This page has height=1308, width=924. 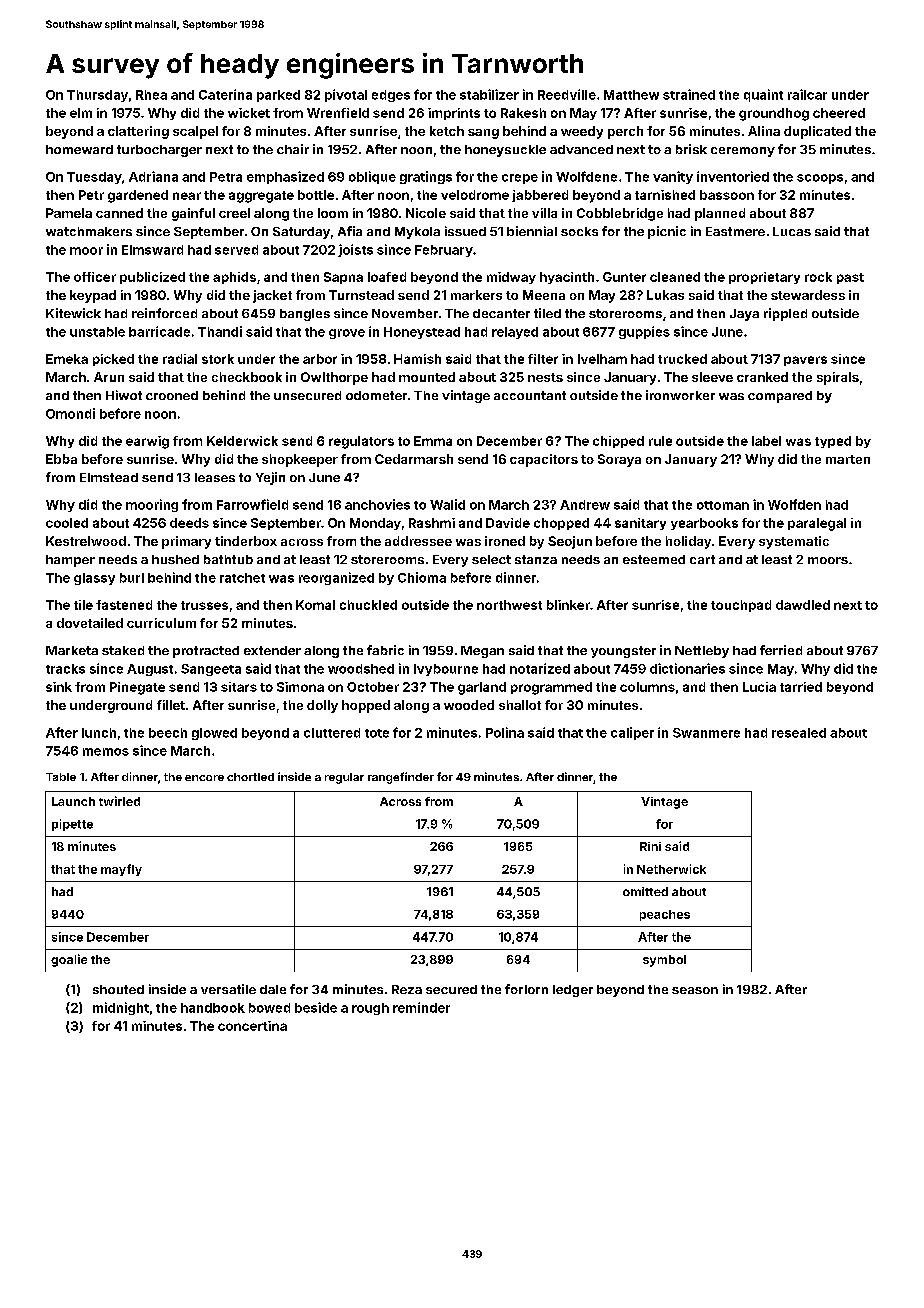 What do you see at coordinates (573, 991) in the page?
I see `ledger` at bounding box center [573, 991].
